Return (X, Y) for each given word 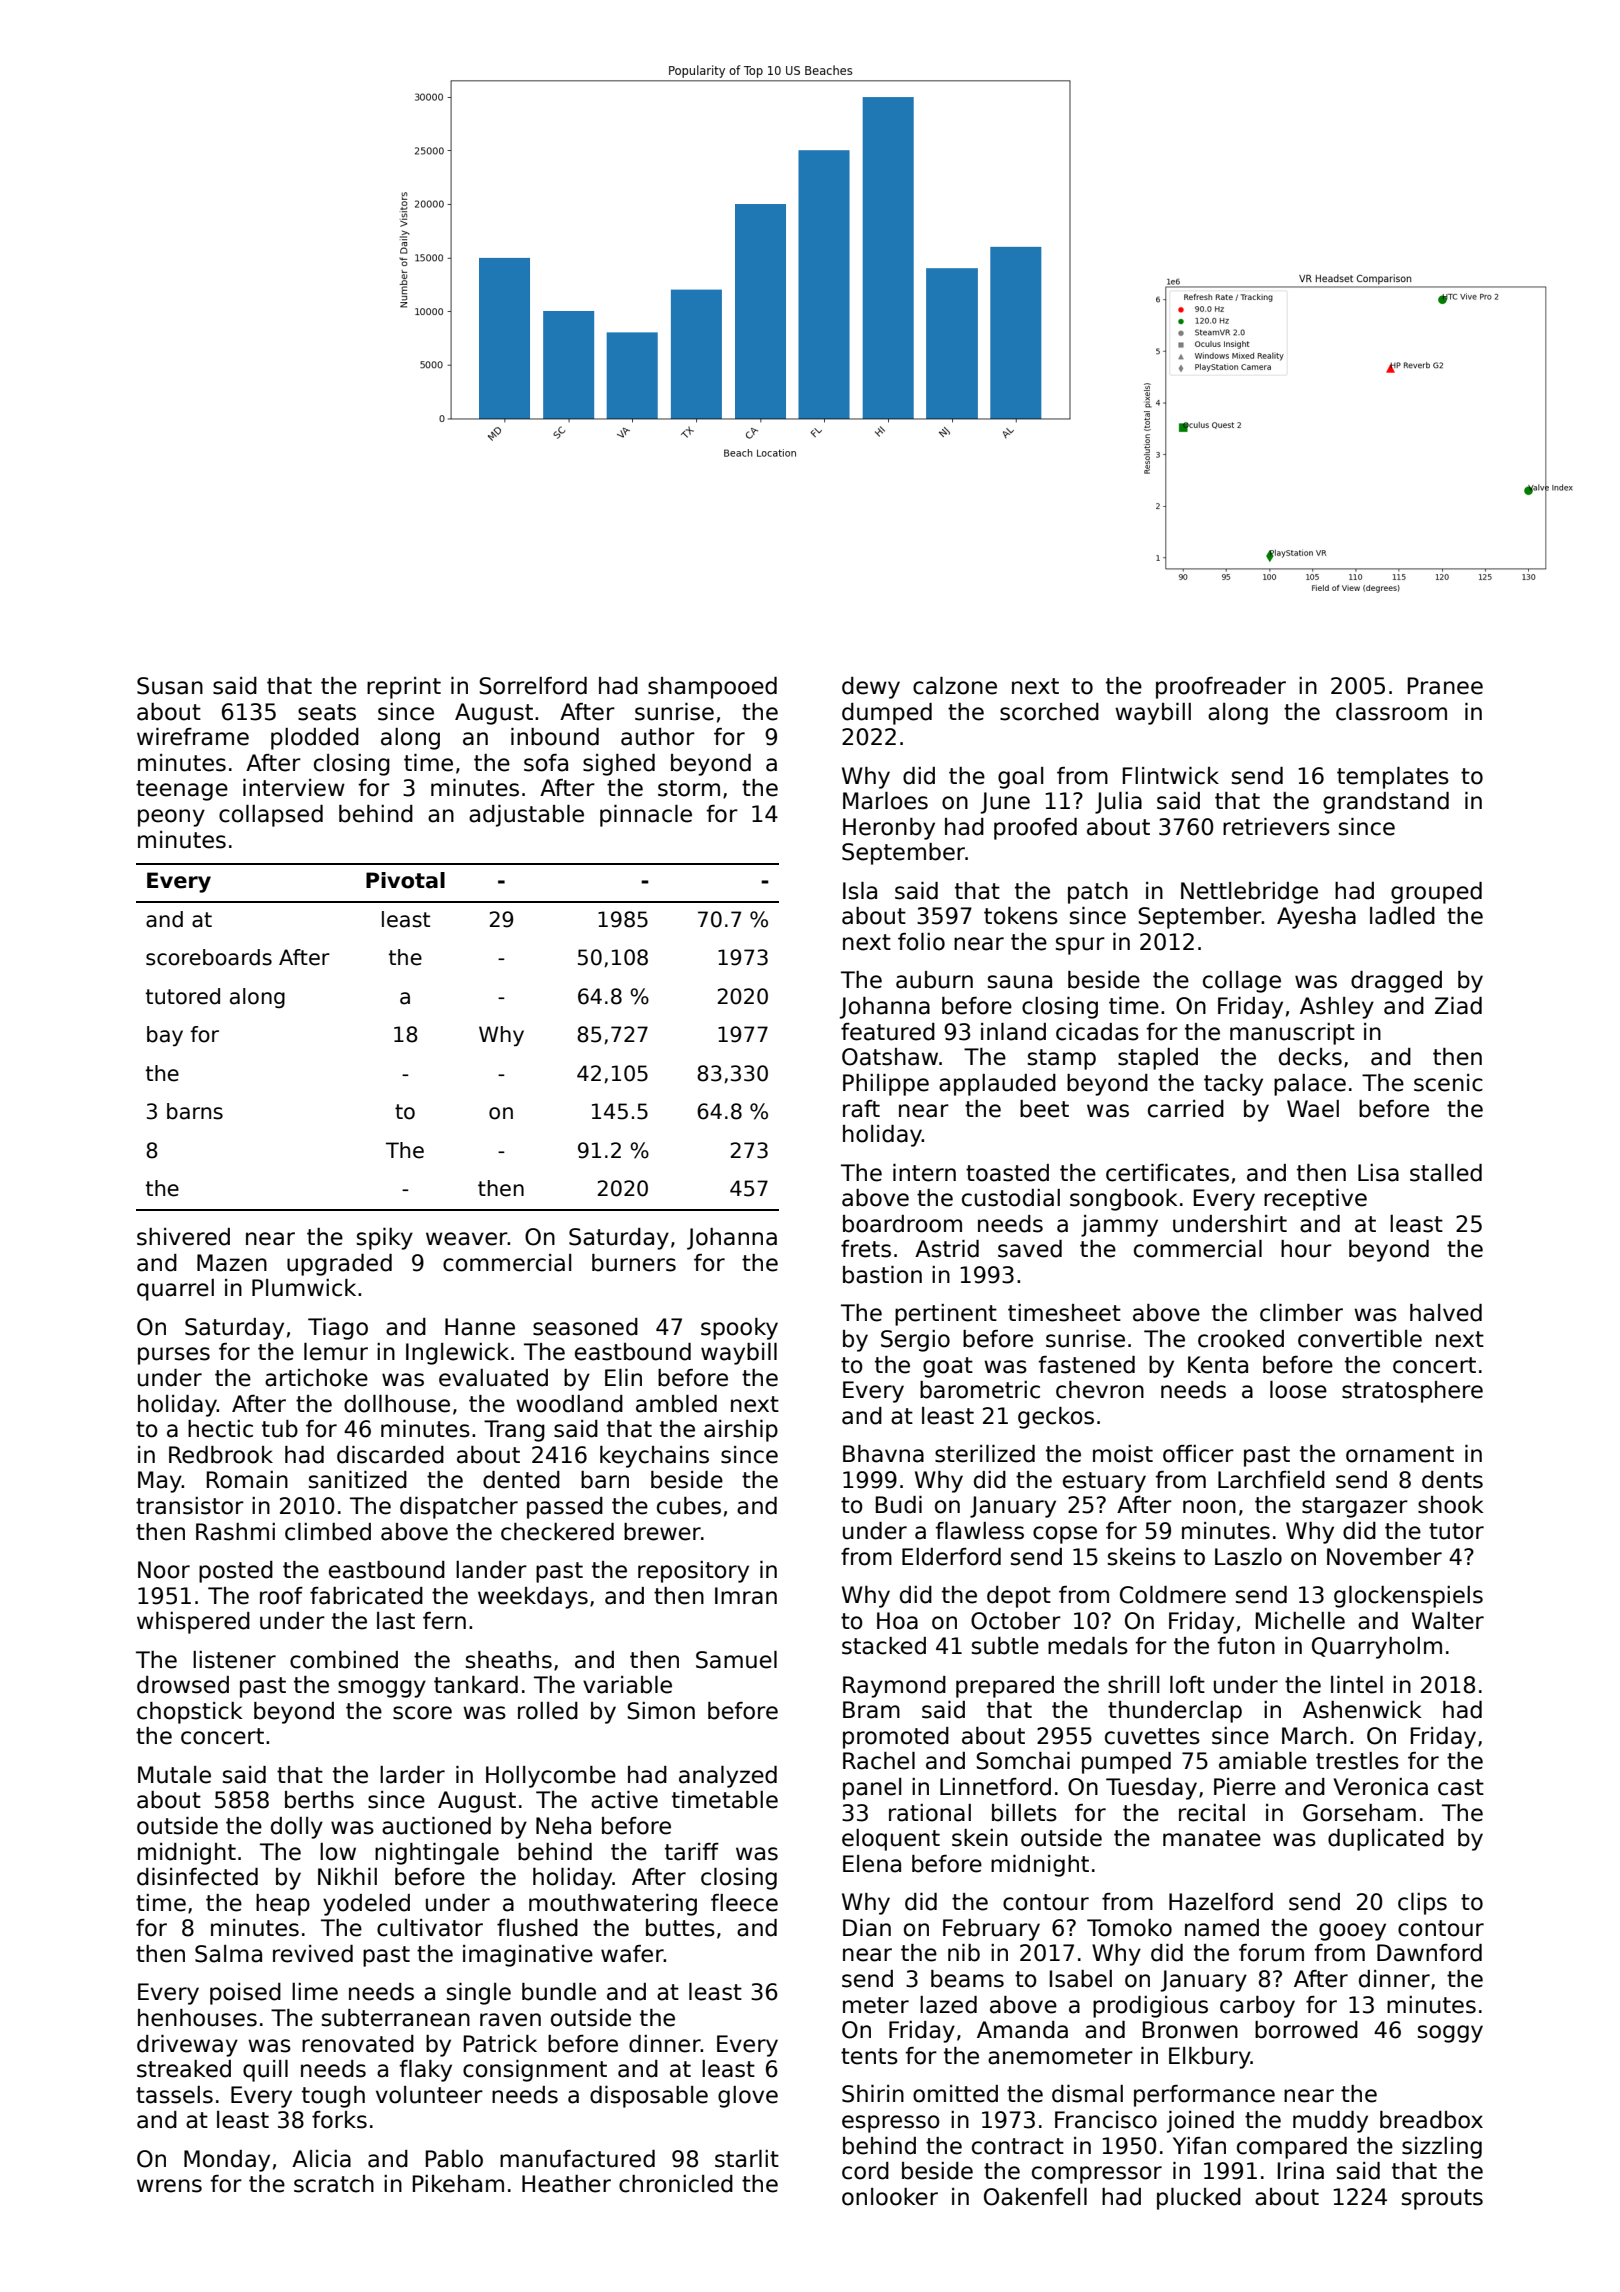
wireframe (193, 737)
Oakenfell (1035, 2197)
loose (1298, 1390)
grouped (1436, 893)
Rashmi (235, 1532)
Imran (746, 1596)
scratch (334, 2184)
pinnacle (646, 816)
